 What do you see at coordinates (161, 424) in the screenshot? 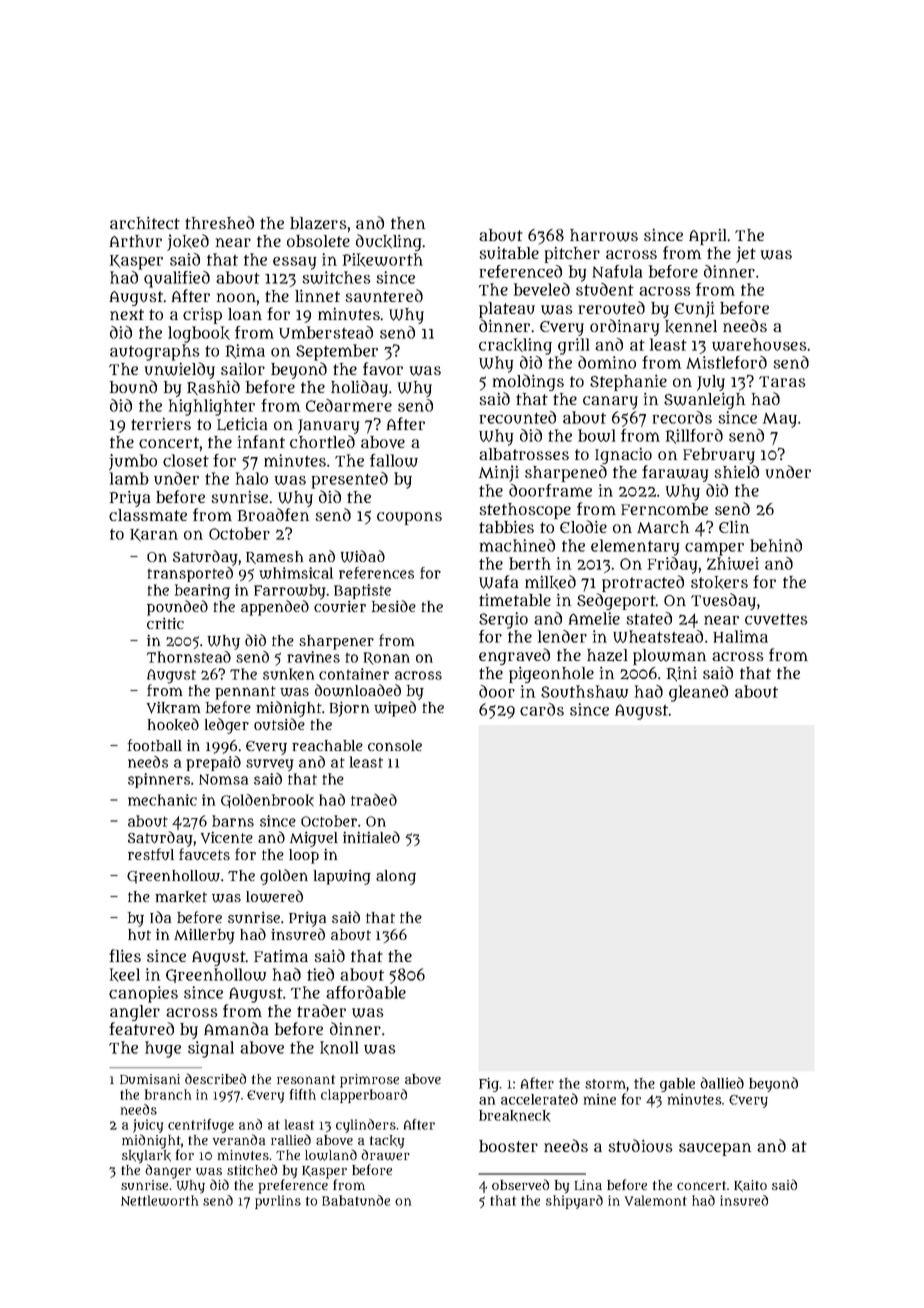
I see `terriers` at bounding box center [161, 424].
